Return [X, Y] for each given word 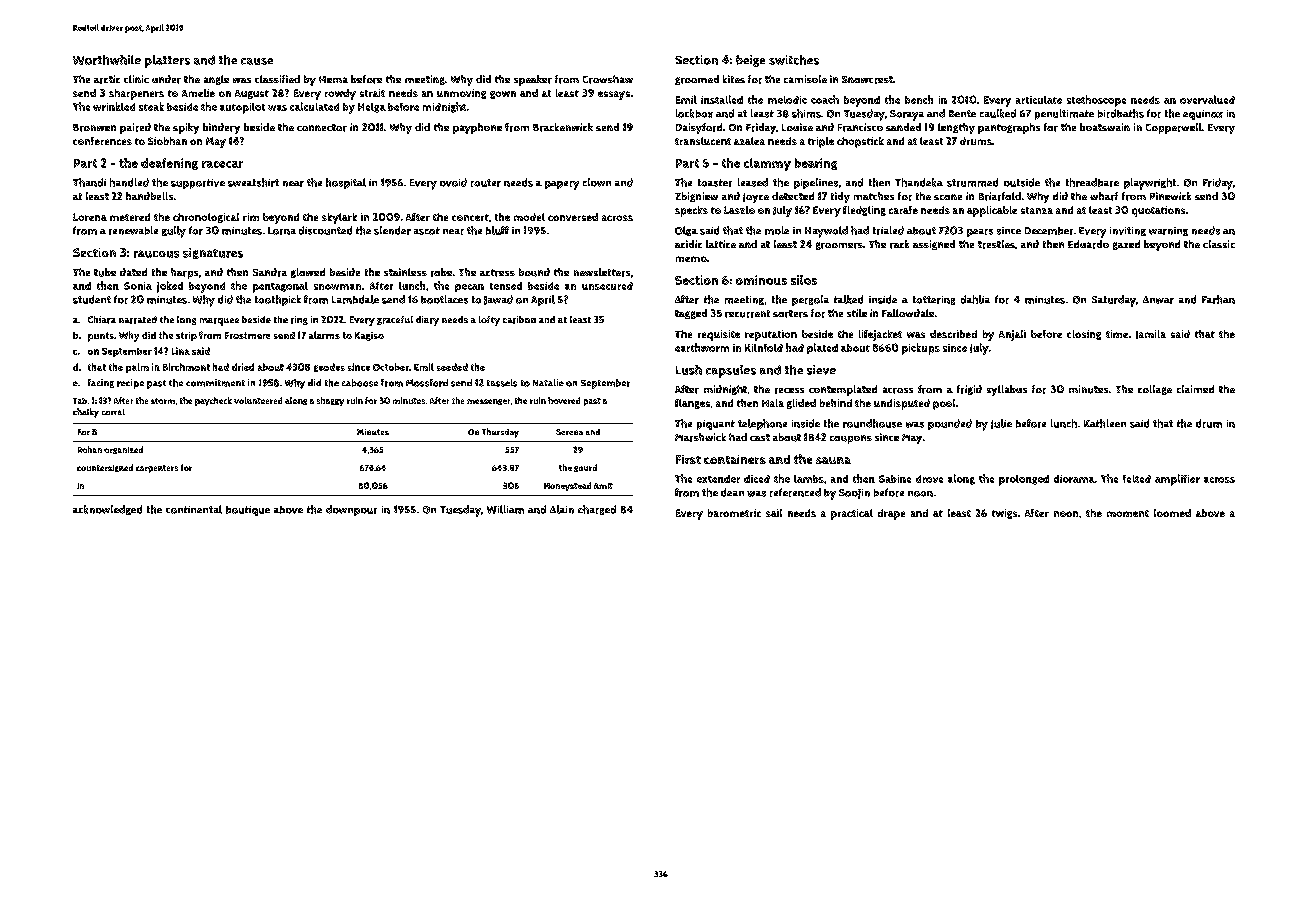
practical [852, 514]
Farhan [1218, 299]
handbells [149, 196]
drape [891, 514]
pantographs [1009, 128]
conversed [573, 217]
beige [750, 61]
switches [794, 60]
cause [257, 61]
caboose [360, 383]
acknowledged [107, 510]
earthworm [702, 347]
